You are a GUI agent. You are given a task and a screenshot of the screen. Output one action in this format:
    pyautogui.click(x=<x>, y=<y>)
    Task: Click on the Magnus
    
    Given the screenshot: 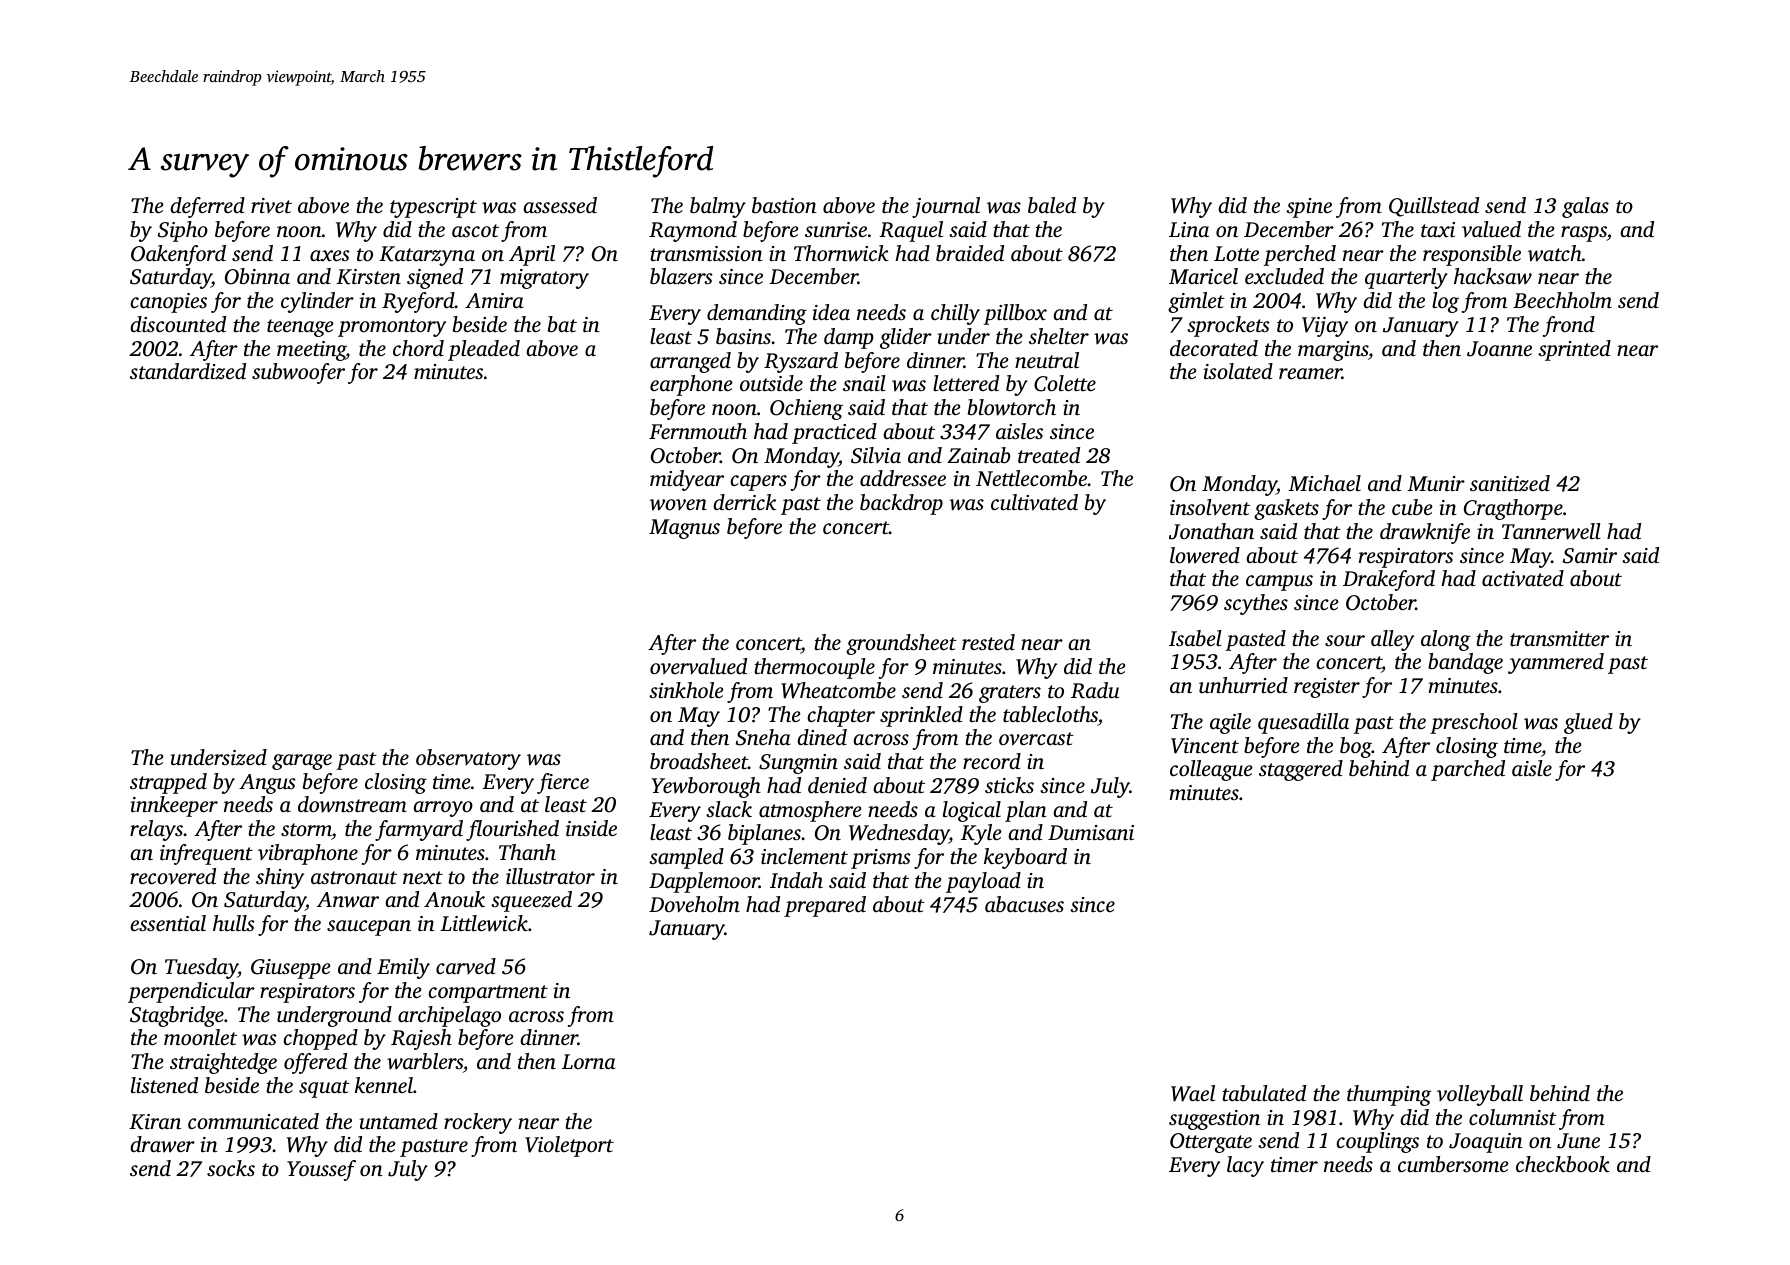 What is the action you would take?
    pyautogui.click(x=684, y=529)
